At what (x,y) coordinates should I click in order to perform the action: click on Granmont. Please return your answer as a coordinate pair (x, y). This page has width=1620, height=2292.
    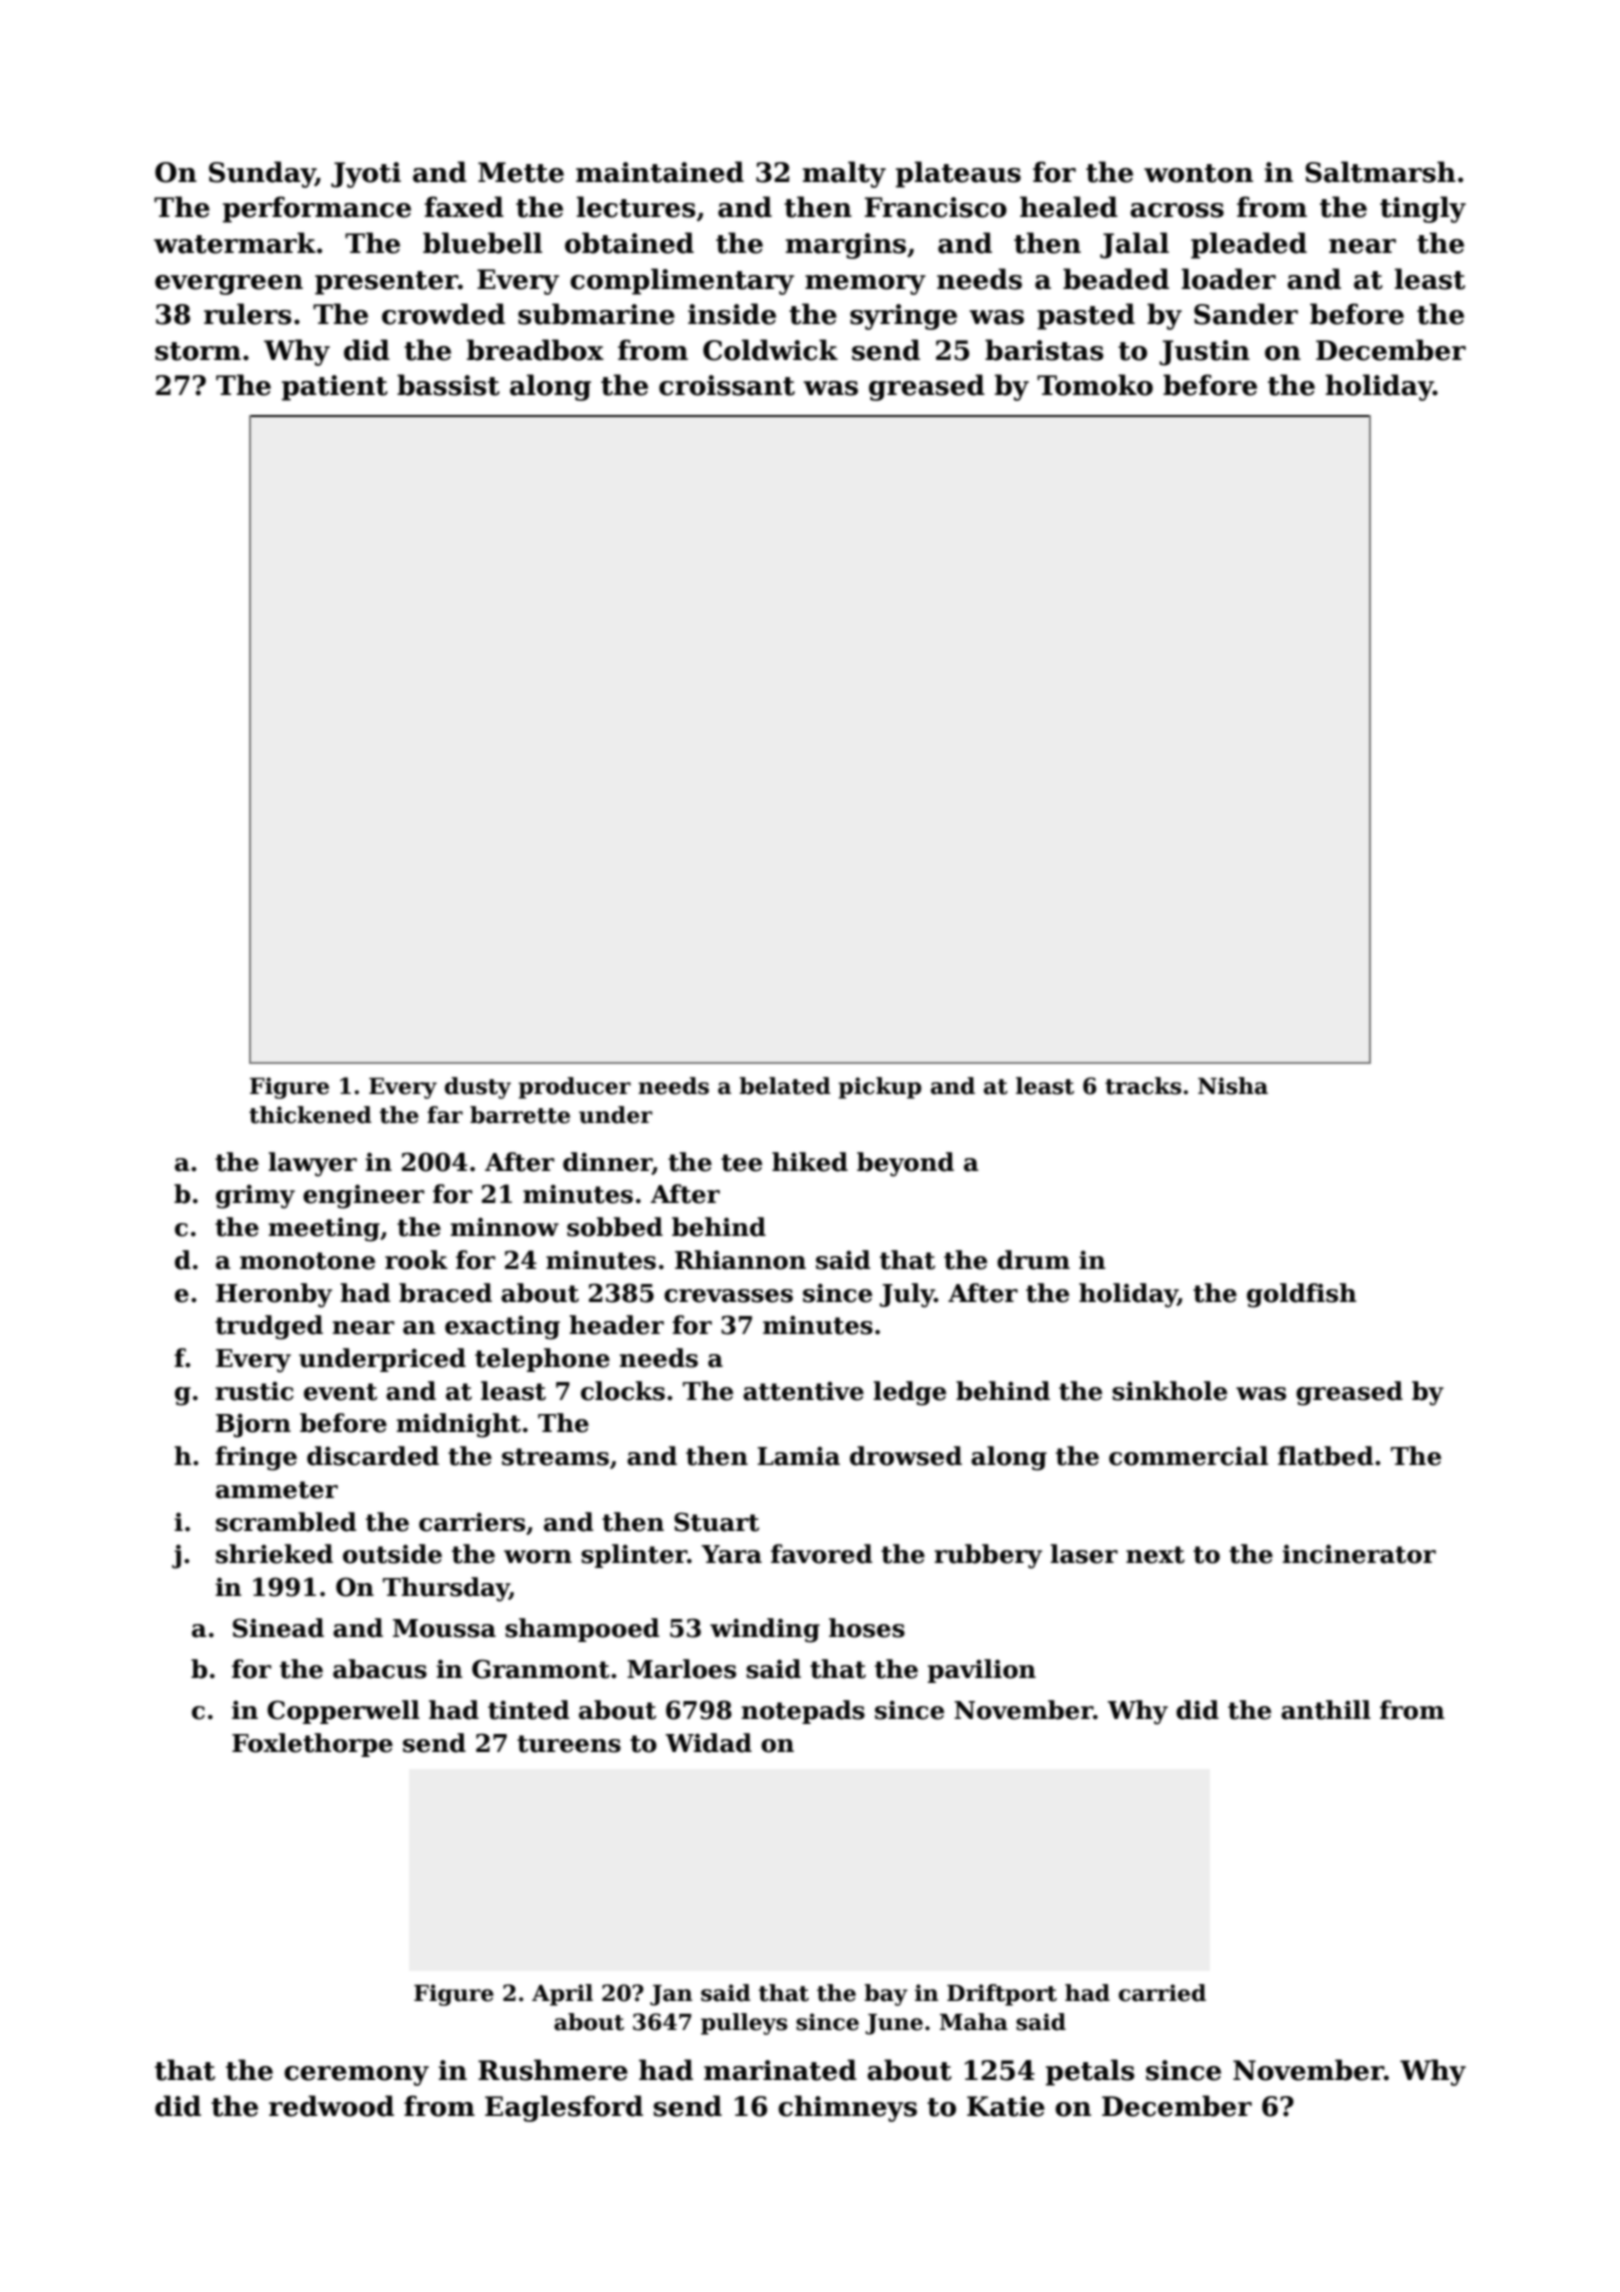
    Looking at the image, I should click on (541, 1669).
